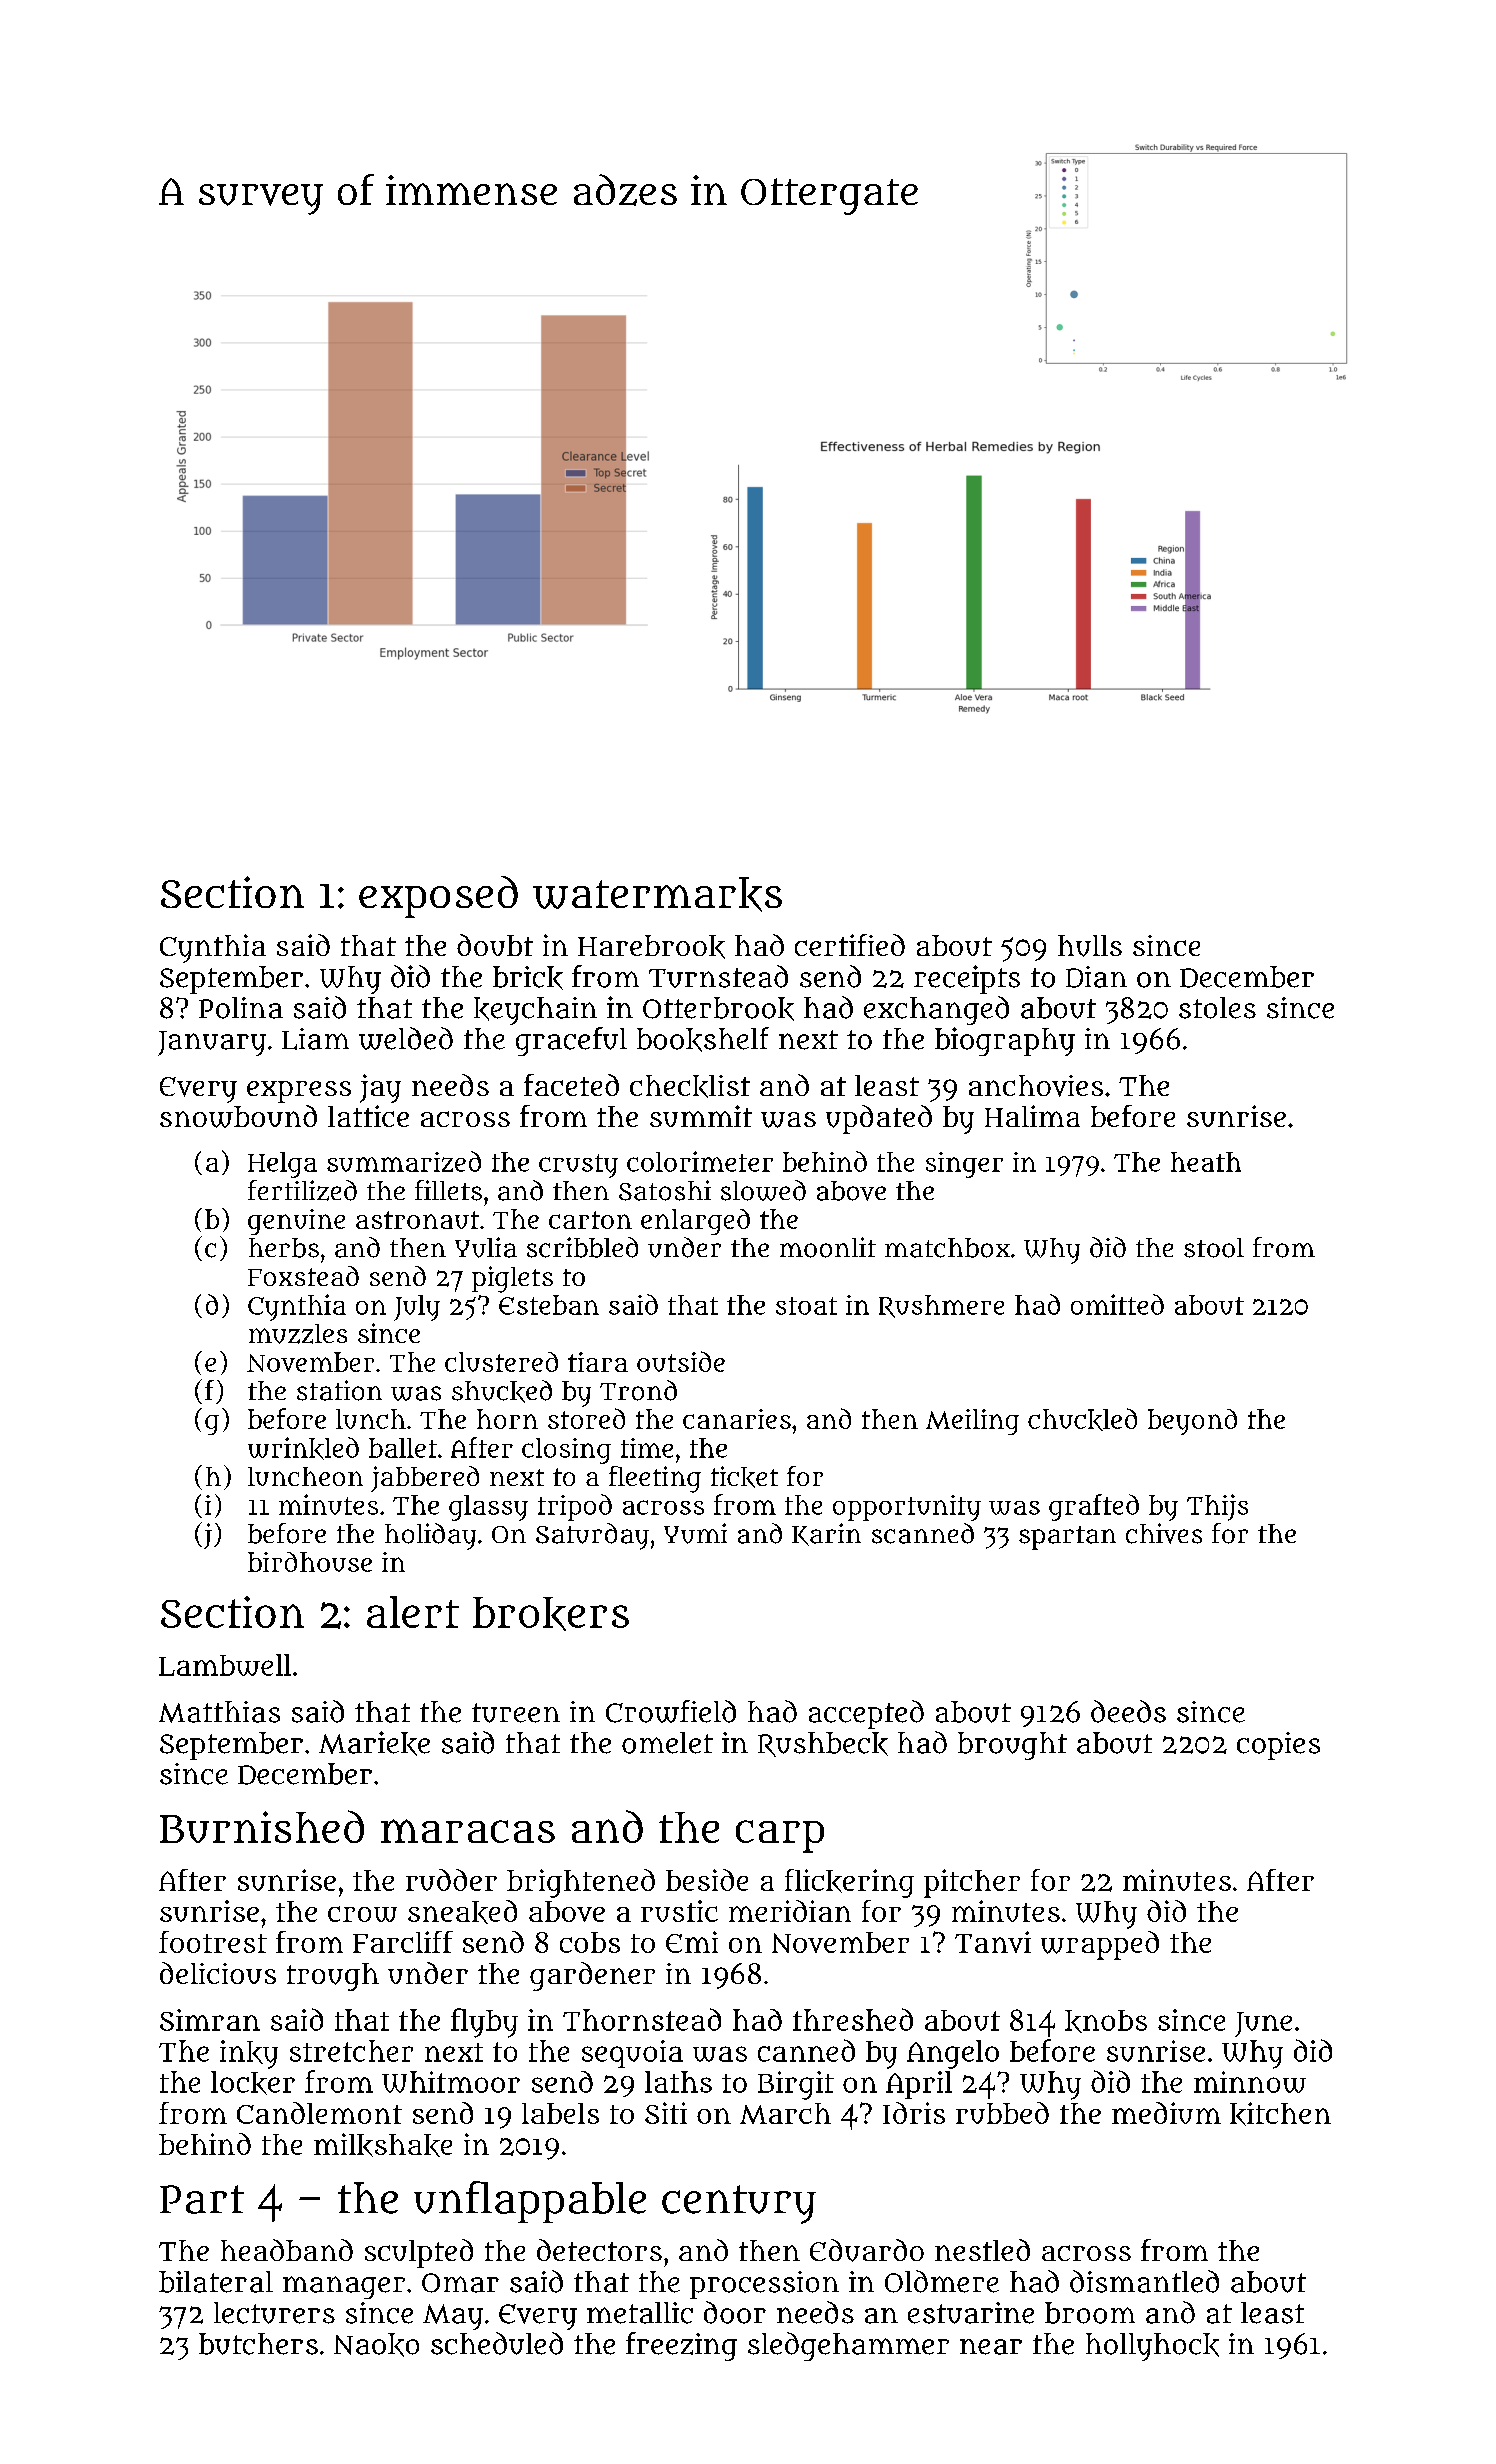 The height and width of the page is (2464, 1496). Describe the element at coordinates (991, 2347) in the page. I see `near` at that location.
